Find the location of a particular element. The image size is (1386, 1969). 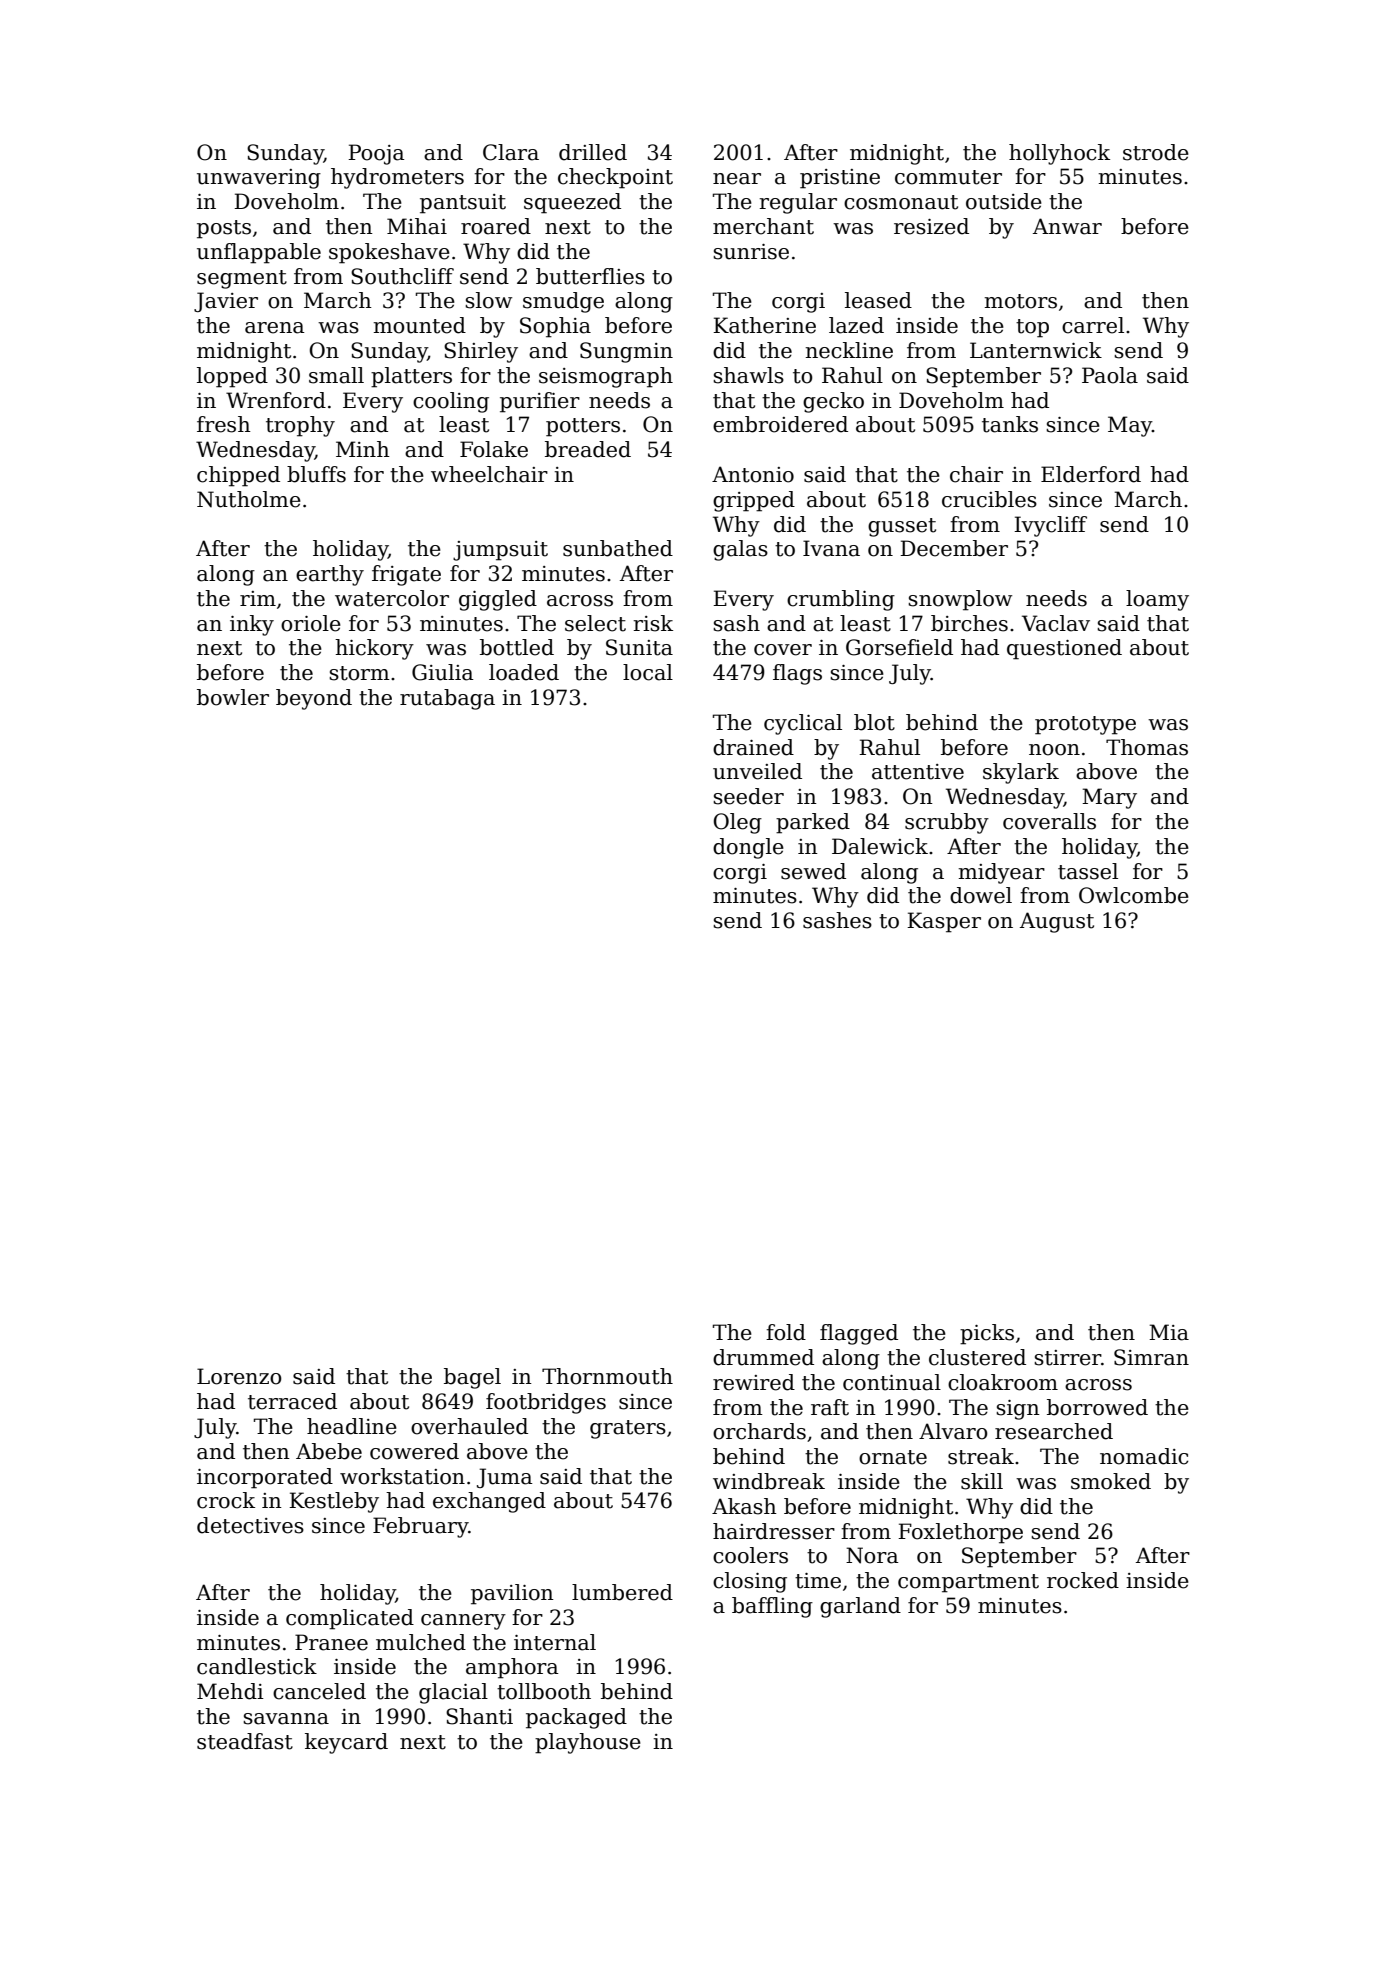

Oleg is located at coordinates (737, 823).
